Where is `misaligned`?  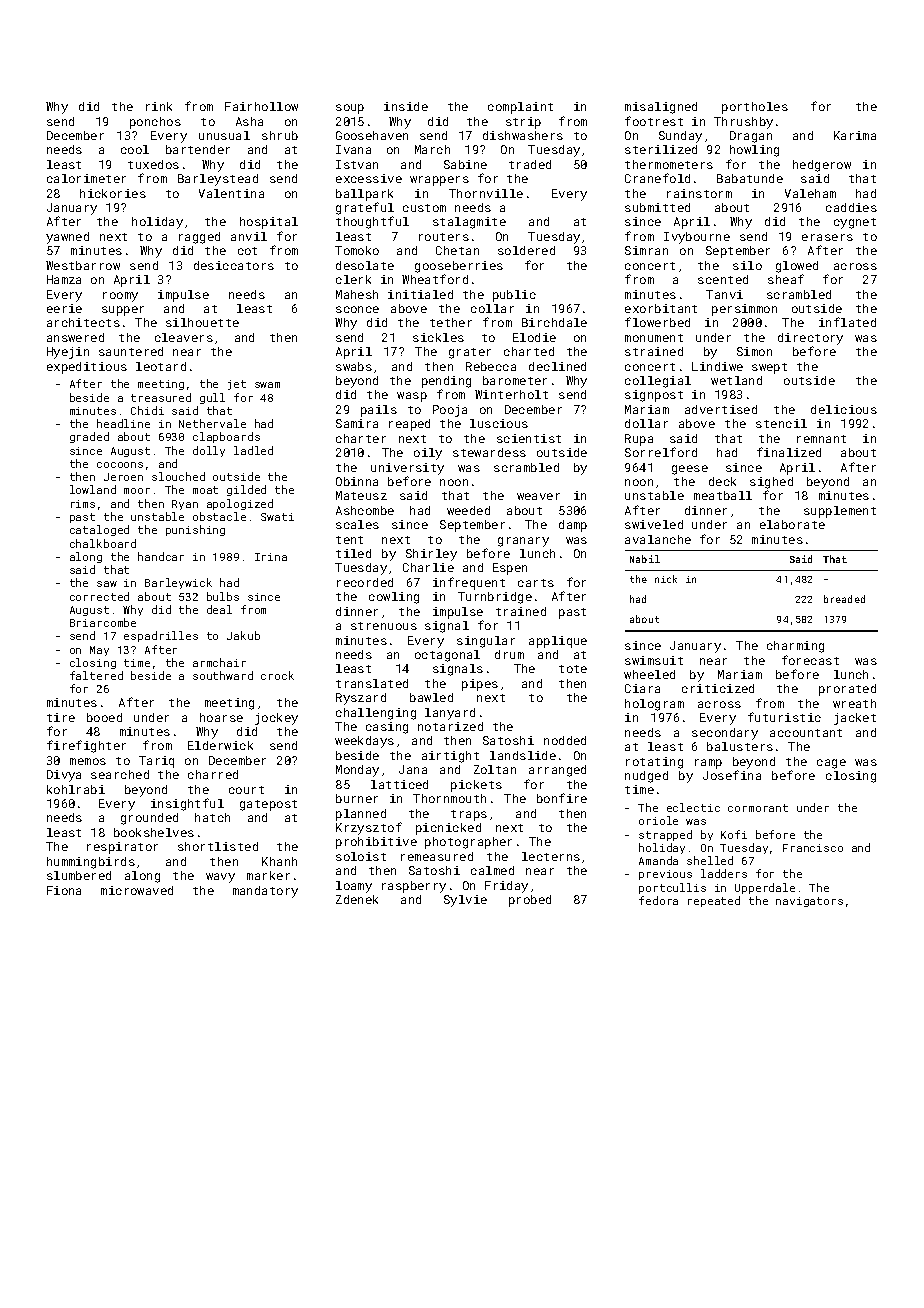 misaligned is located at coordinates (661, 108).
